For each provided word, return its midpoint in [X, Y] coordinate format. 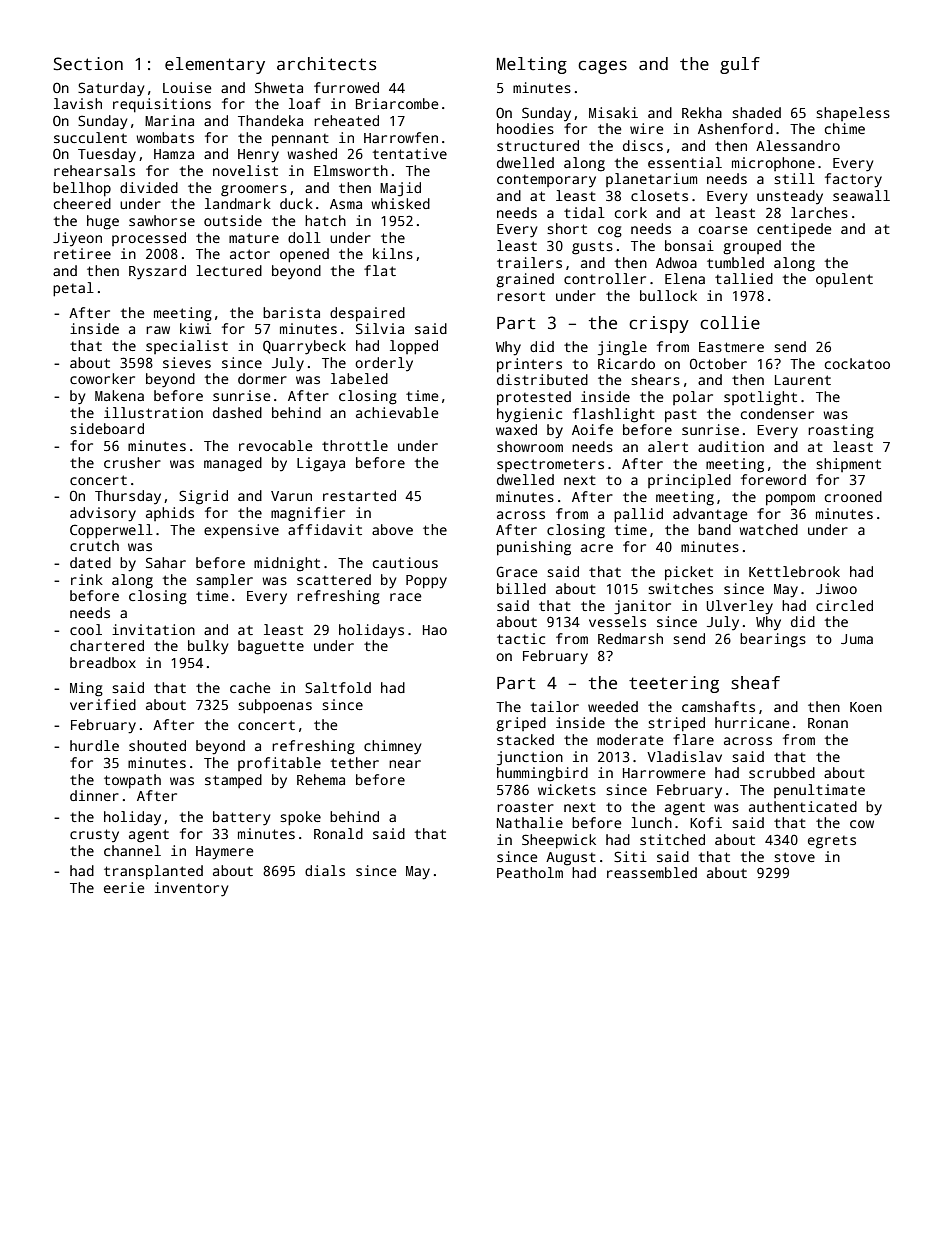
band [714, 529]
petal [73, 289]
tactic [521, 638]
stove [794, 857]
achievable [397, 412]
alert [668, 446]
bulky [208, 647]
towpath [132, 781]
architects [326, 64]
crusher [132, 462]
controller [605, 278]
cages [602, 67]
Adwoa [676, 262]
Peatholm [530, 872]
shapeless [853, 114]
